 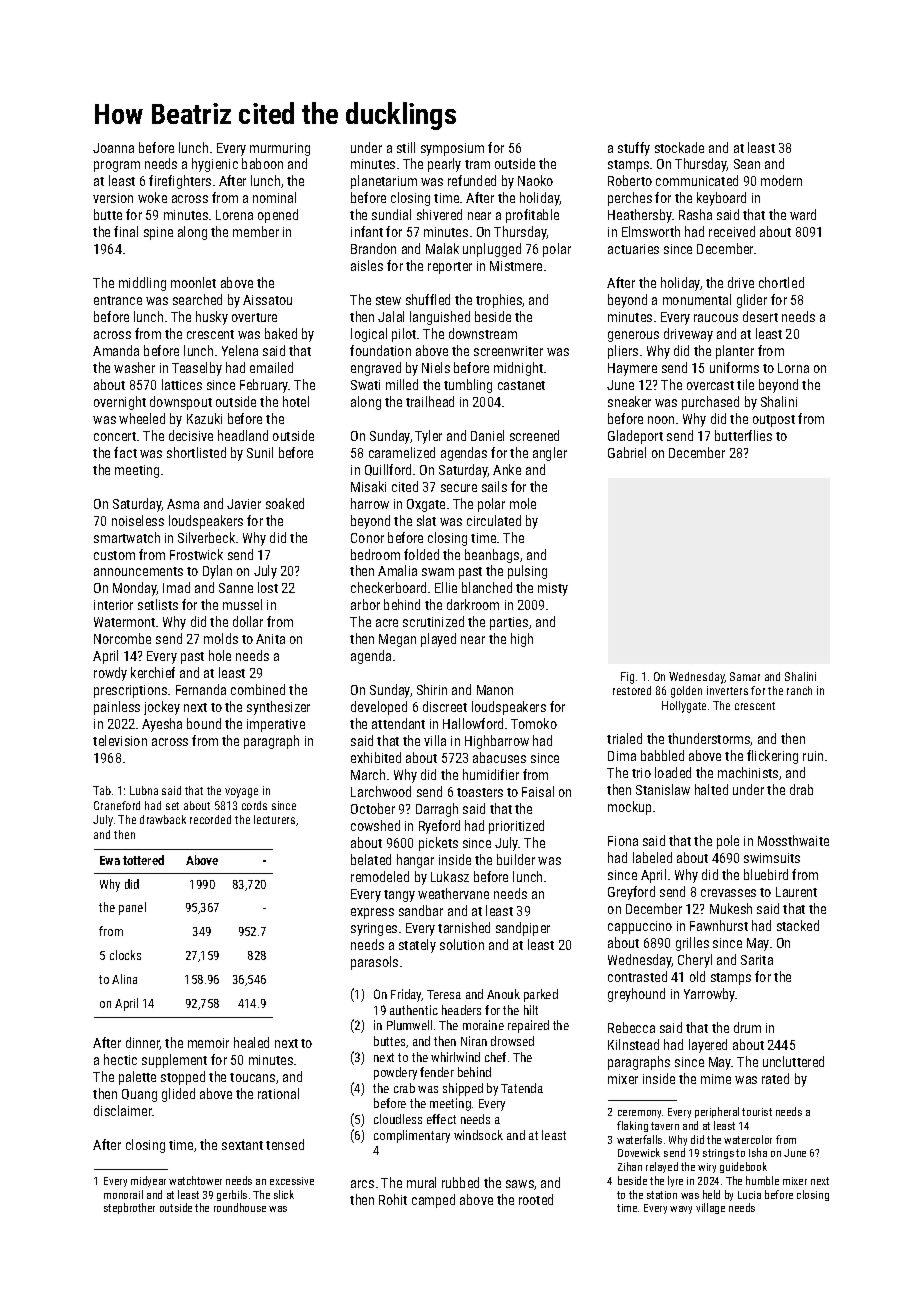 What do you see at coordinates (241, 793) in the screenshot?
I see `voyage` at bounding box center [241, 793].
